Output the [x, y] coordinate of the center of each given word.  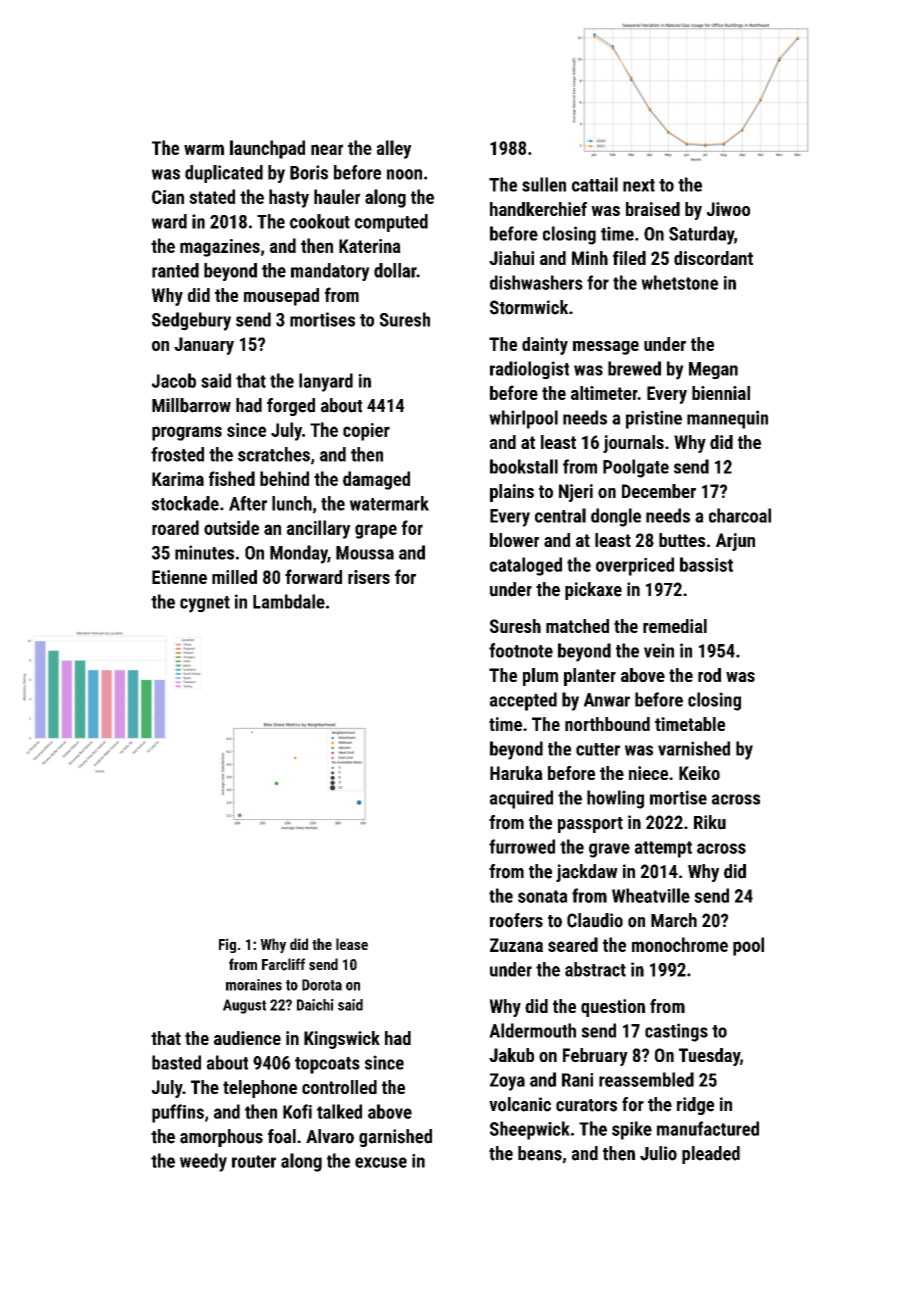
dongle [616, 517]
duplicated [224, 174]
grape [376, 531]
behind [284, 478]
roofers [516, 920]
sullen [544, 184]
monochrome [680, 944]
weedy [203, 1162]
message [606, 348]
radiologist [529, 370]
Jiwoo [728, 209]
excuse [381, 1162]
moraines [254, 985]
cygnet [205, 604]
